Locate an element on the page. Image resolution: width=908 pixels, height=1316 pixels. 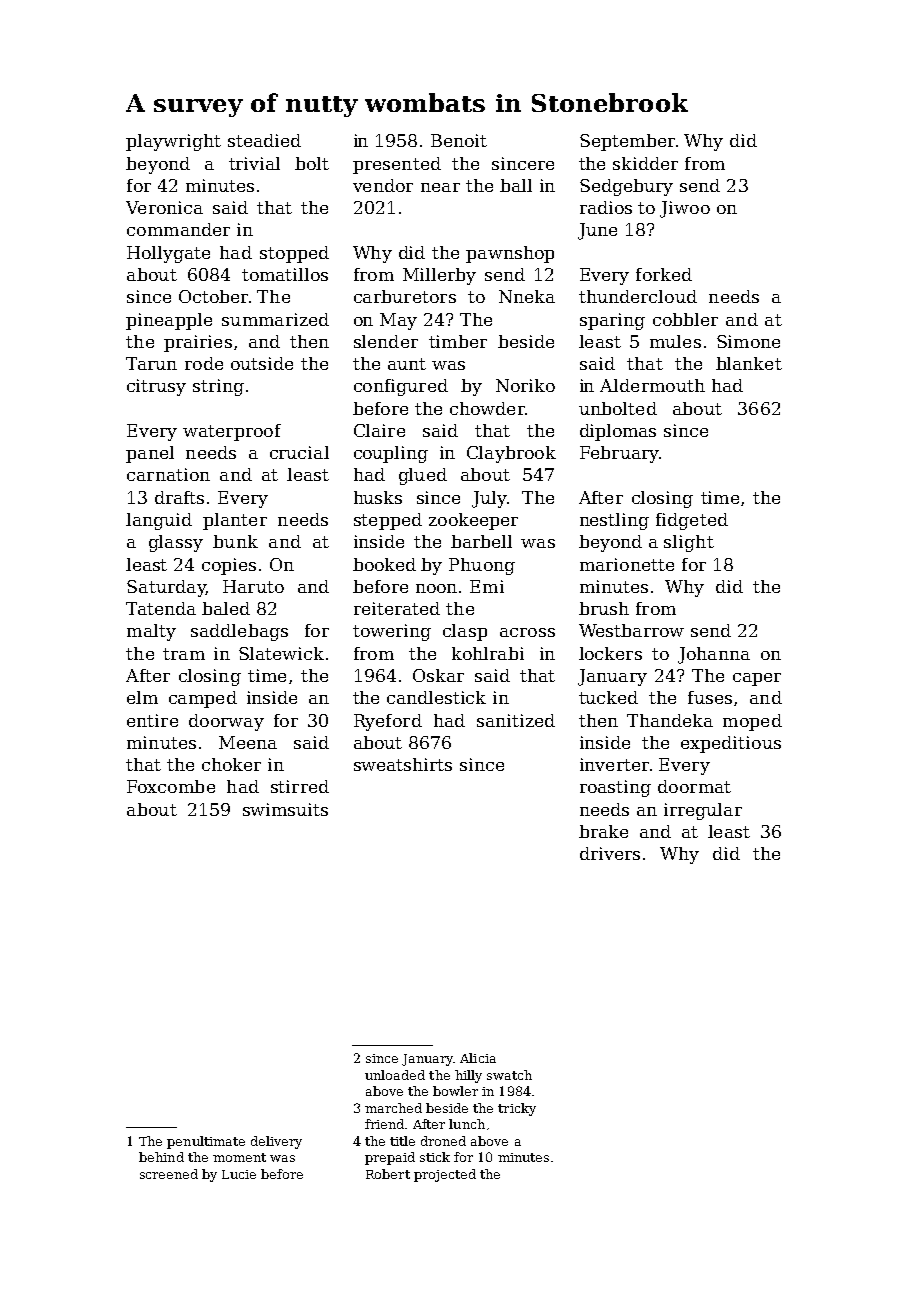
swimsuits is located at coordinates (285, 809).
